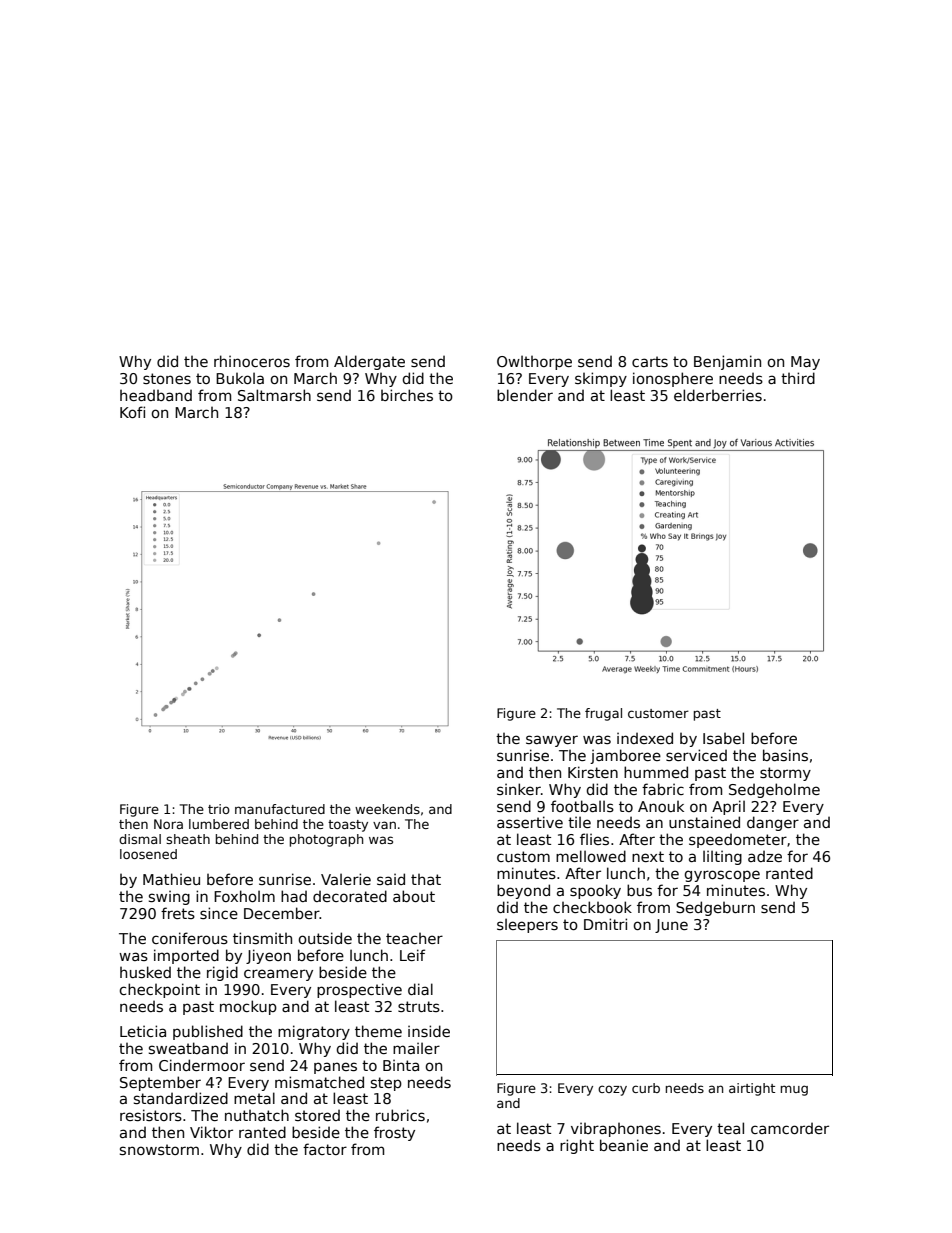 Image resolution: width=952 pixels, height=1233 pixels. I want to click on about, so click(414, 896).
